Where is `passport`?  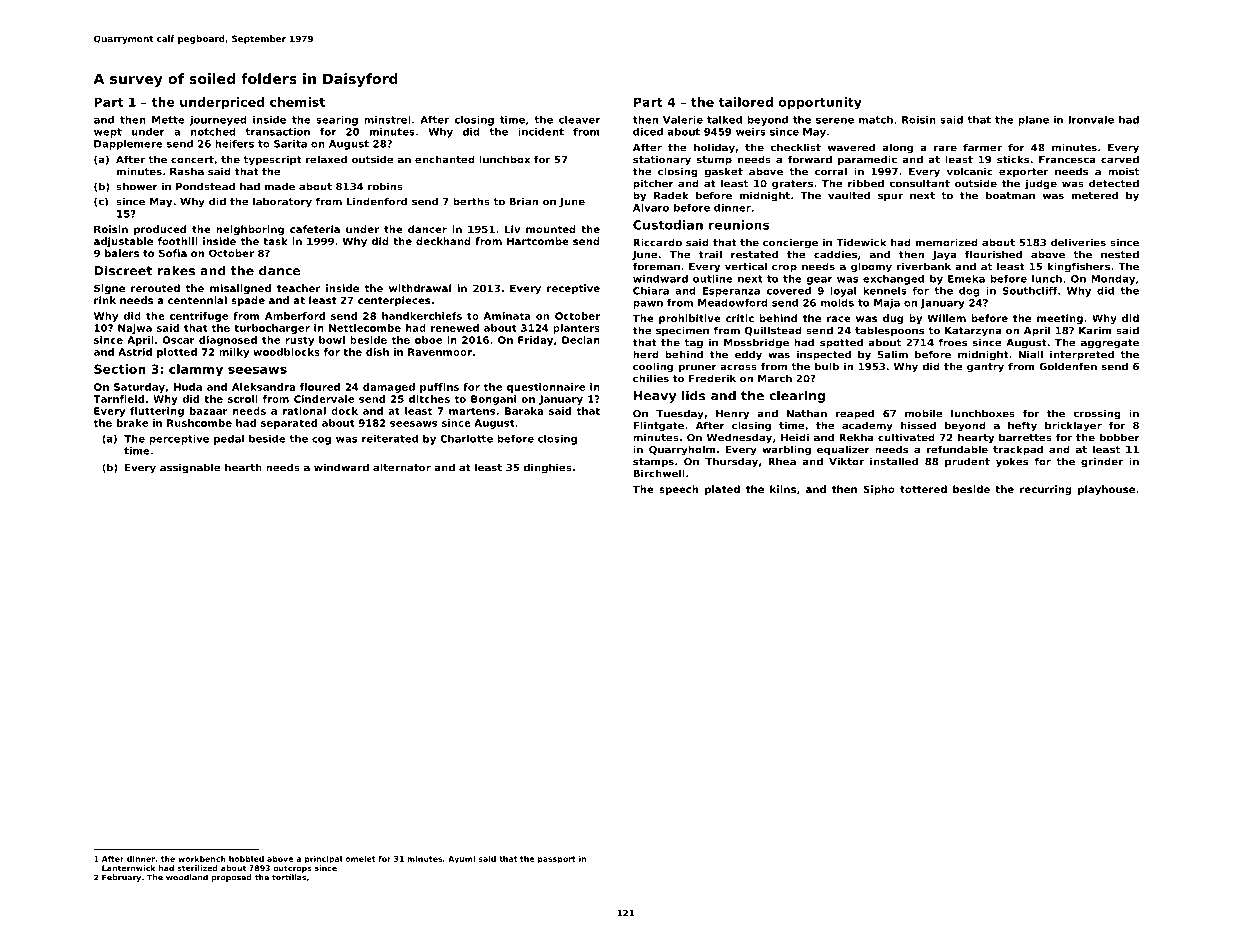
passport is located at coordinates (557, 860).
